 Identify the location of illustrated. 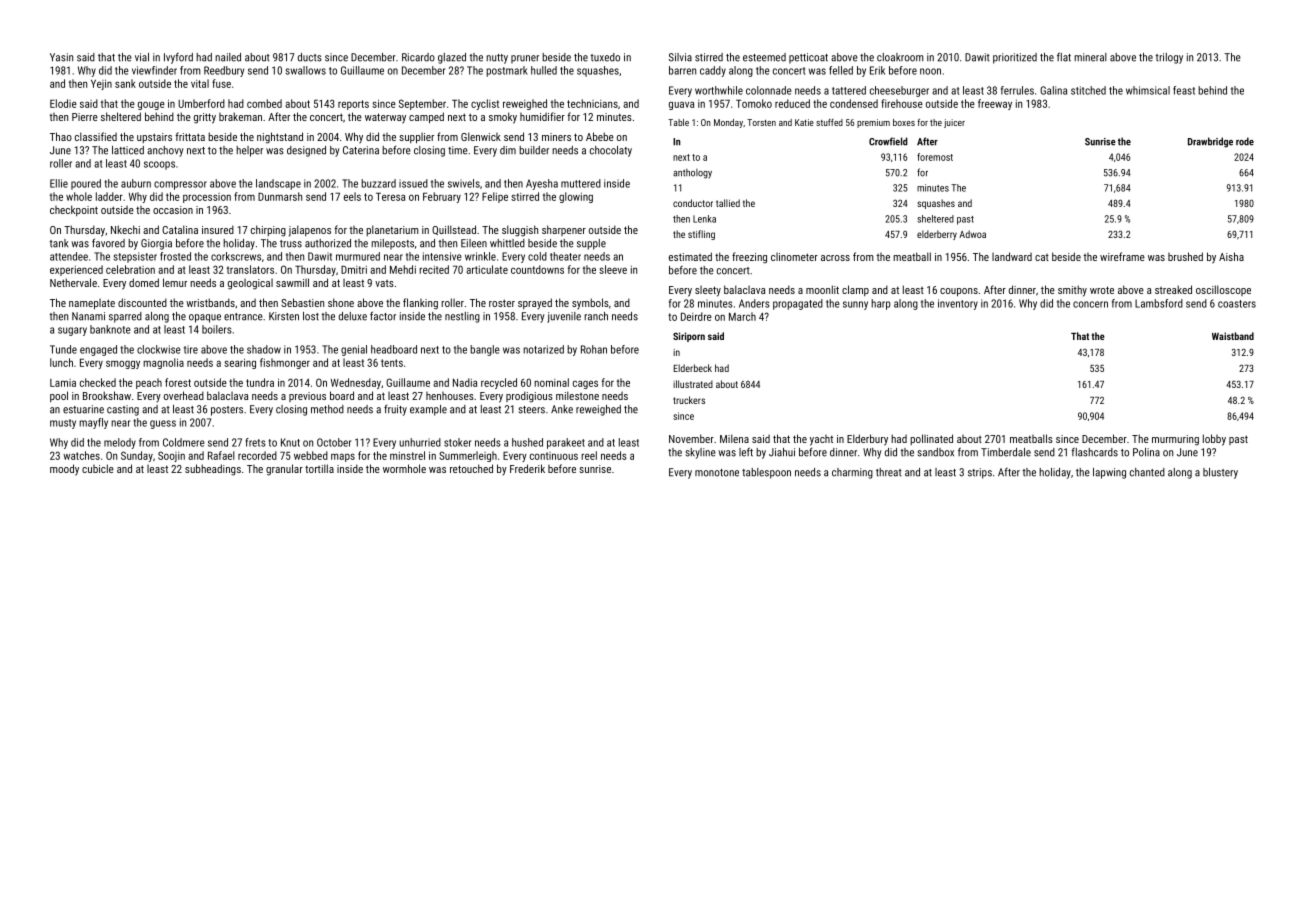
(693, 384).
